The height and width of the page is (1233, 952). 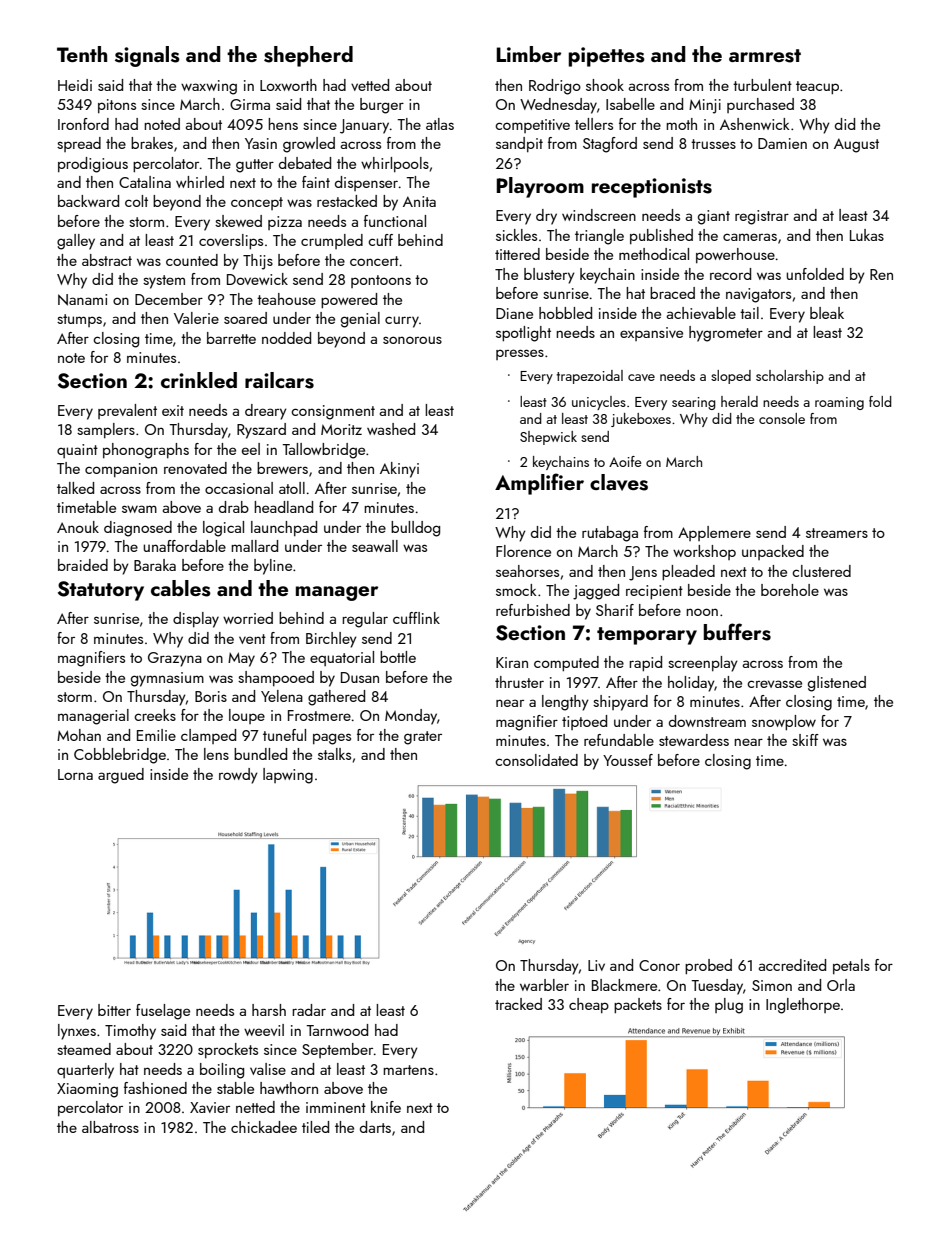 I want to click on Stagford, so click(x=610, y=145).
